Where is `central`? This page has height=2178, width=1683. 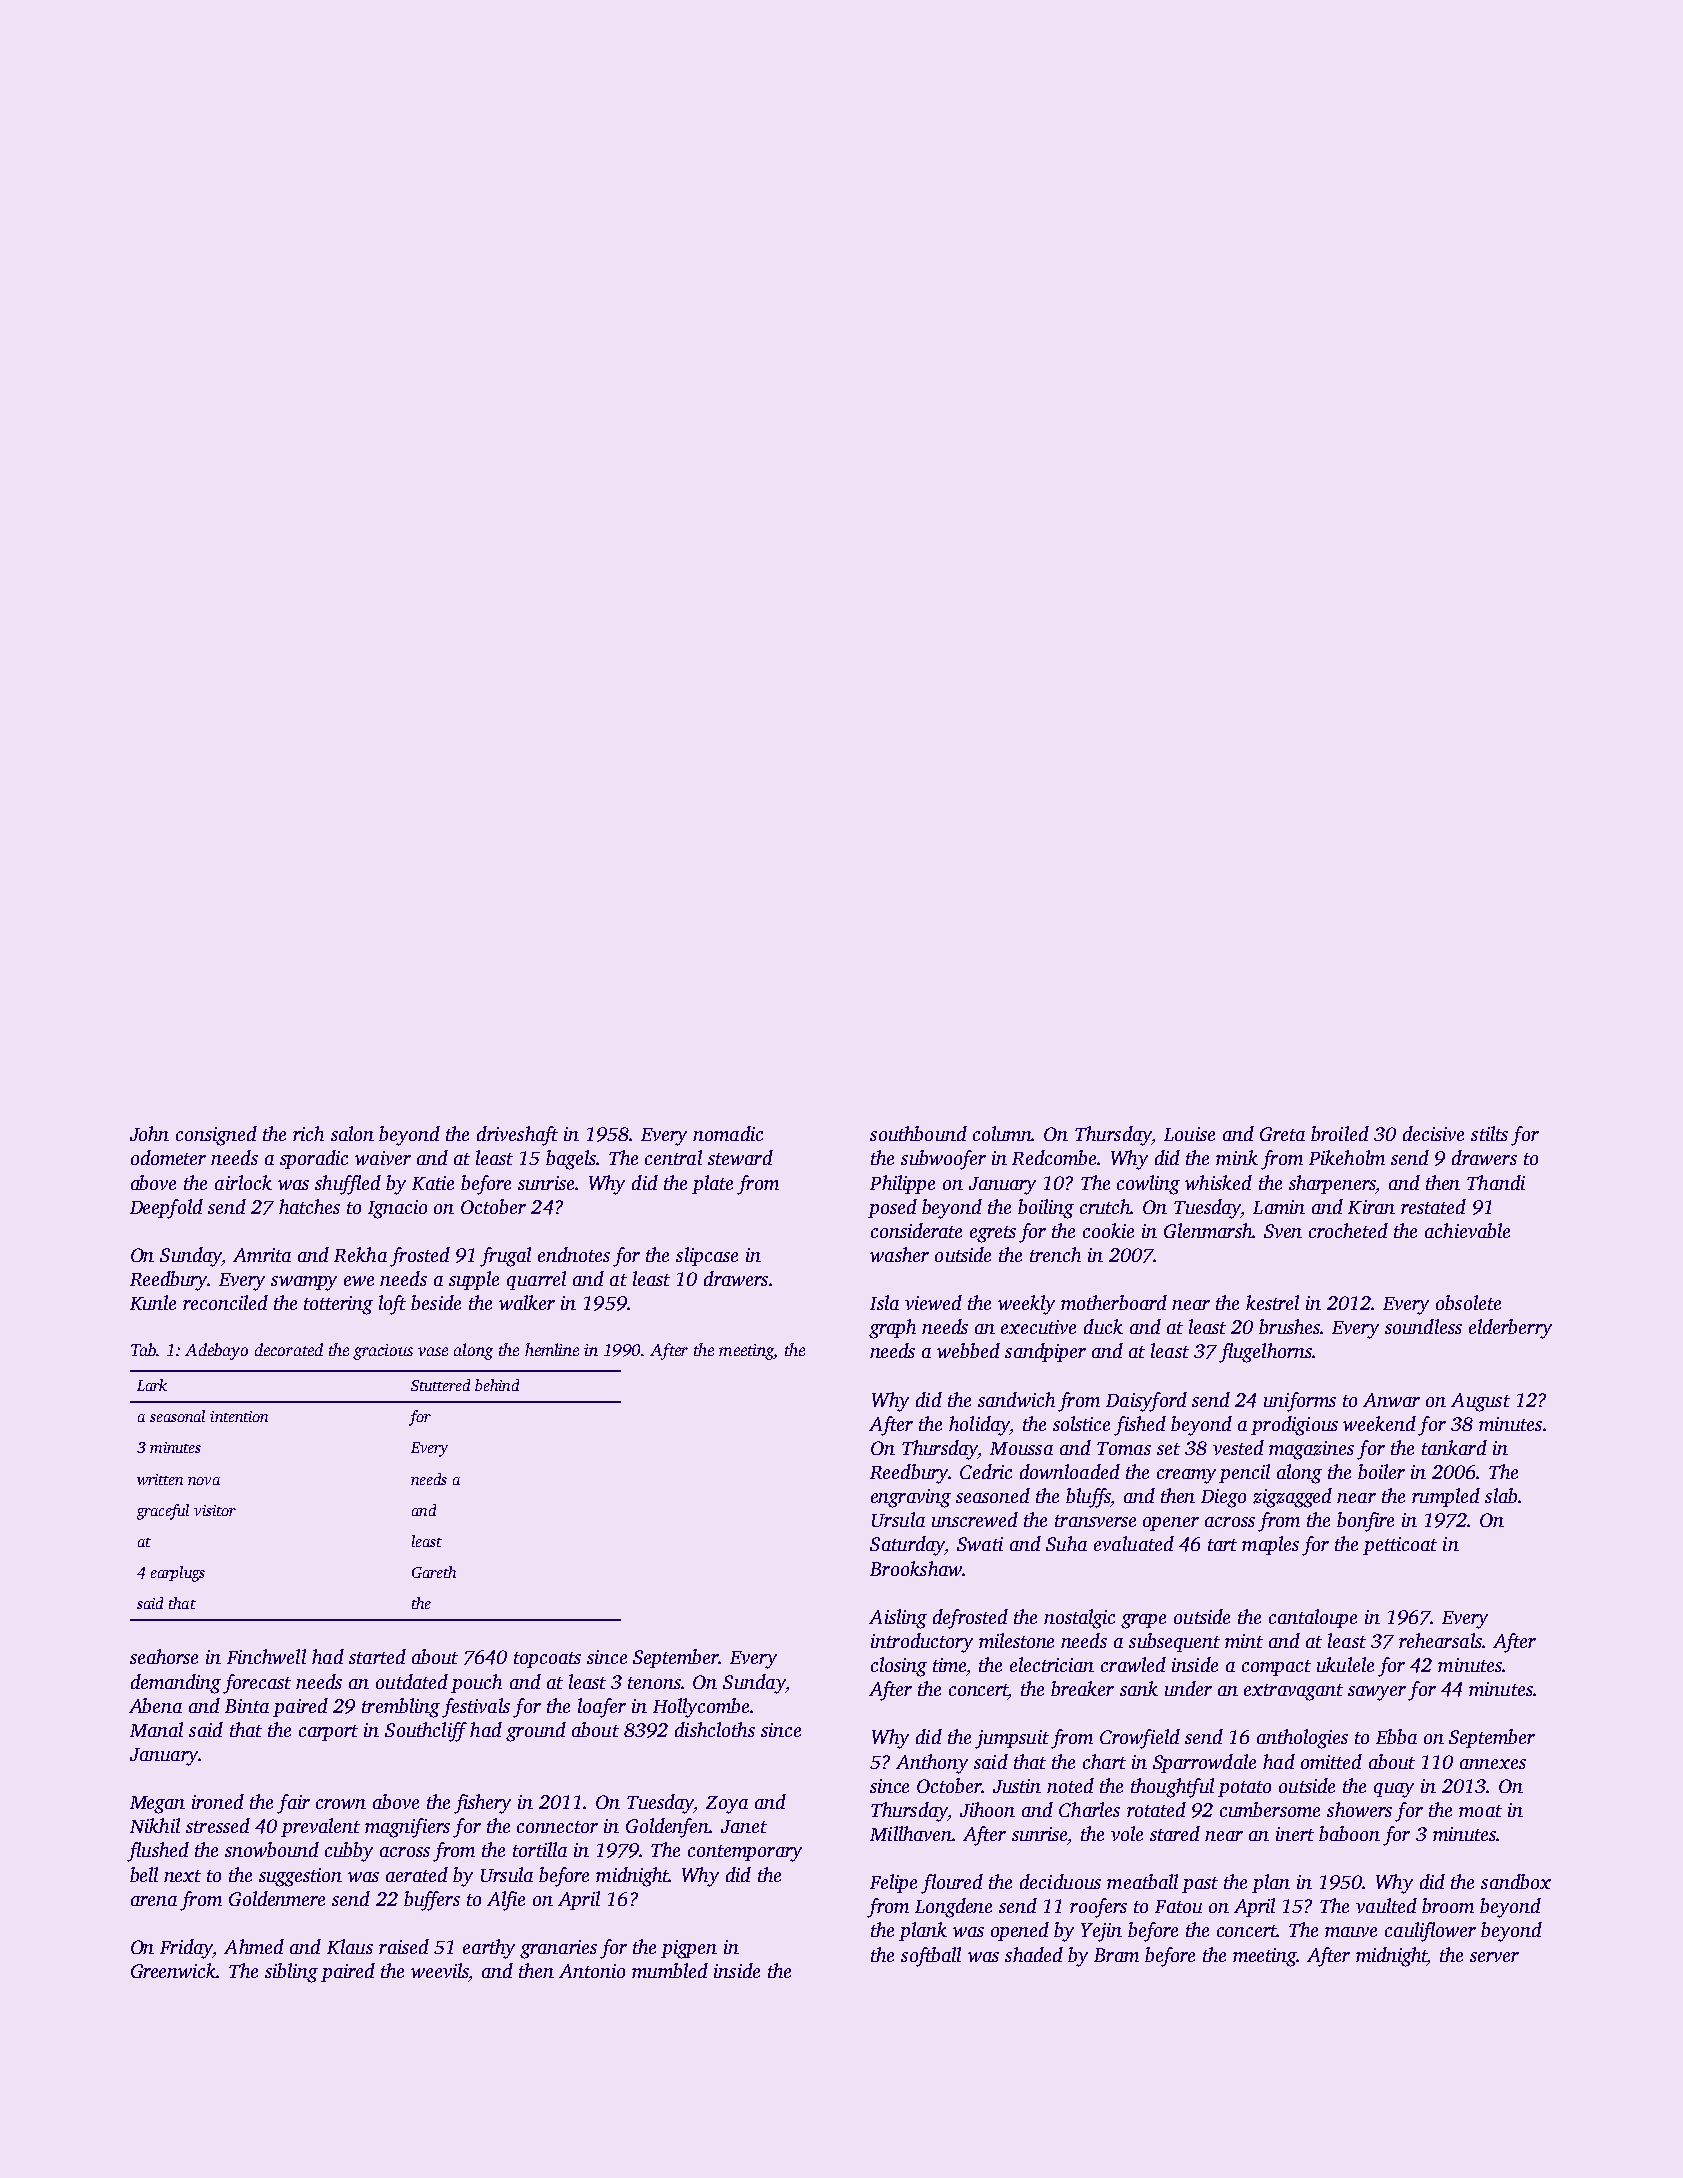
central is located at coordinates (673, 1157).
